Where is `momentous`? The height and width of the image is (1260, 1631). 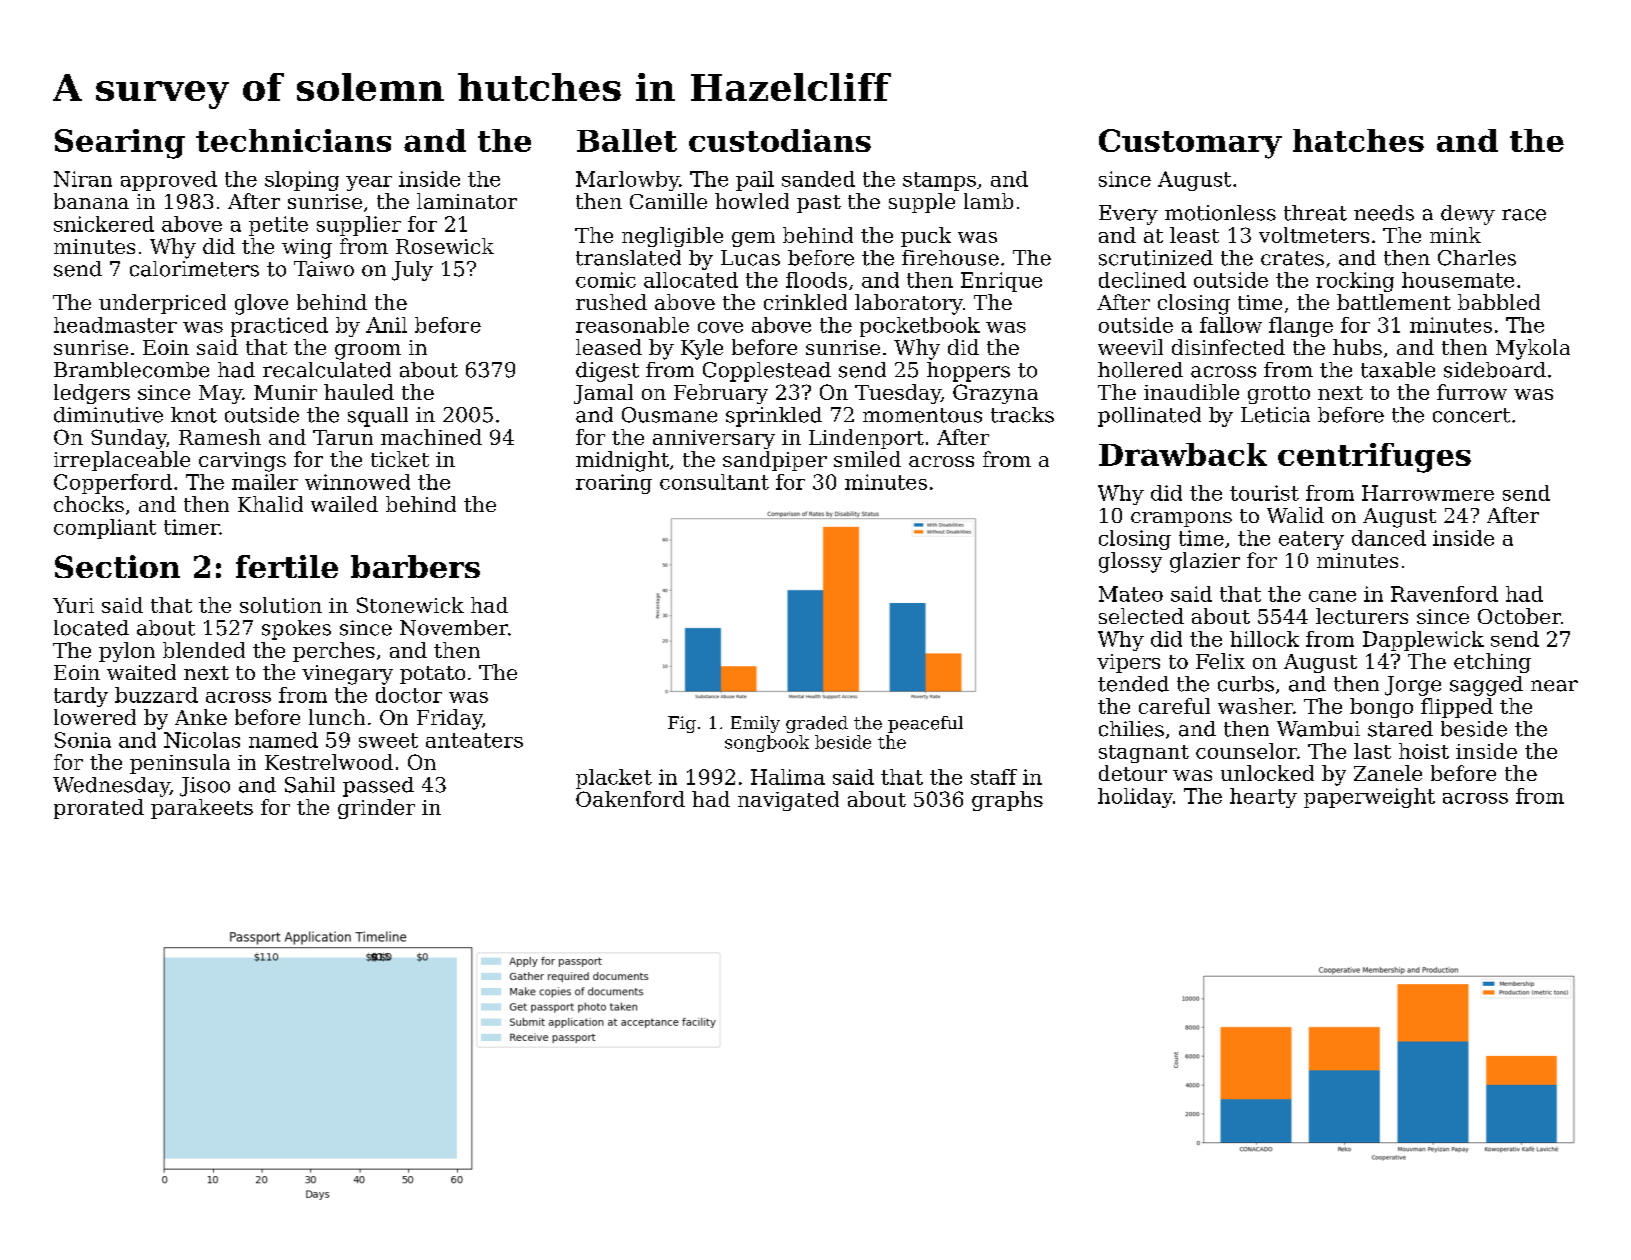 momentous is located at coordinates (922, 415).
